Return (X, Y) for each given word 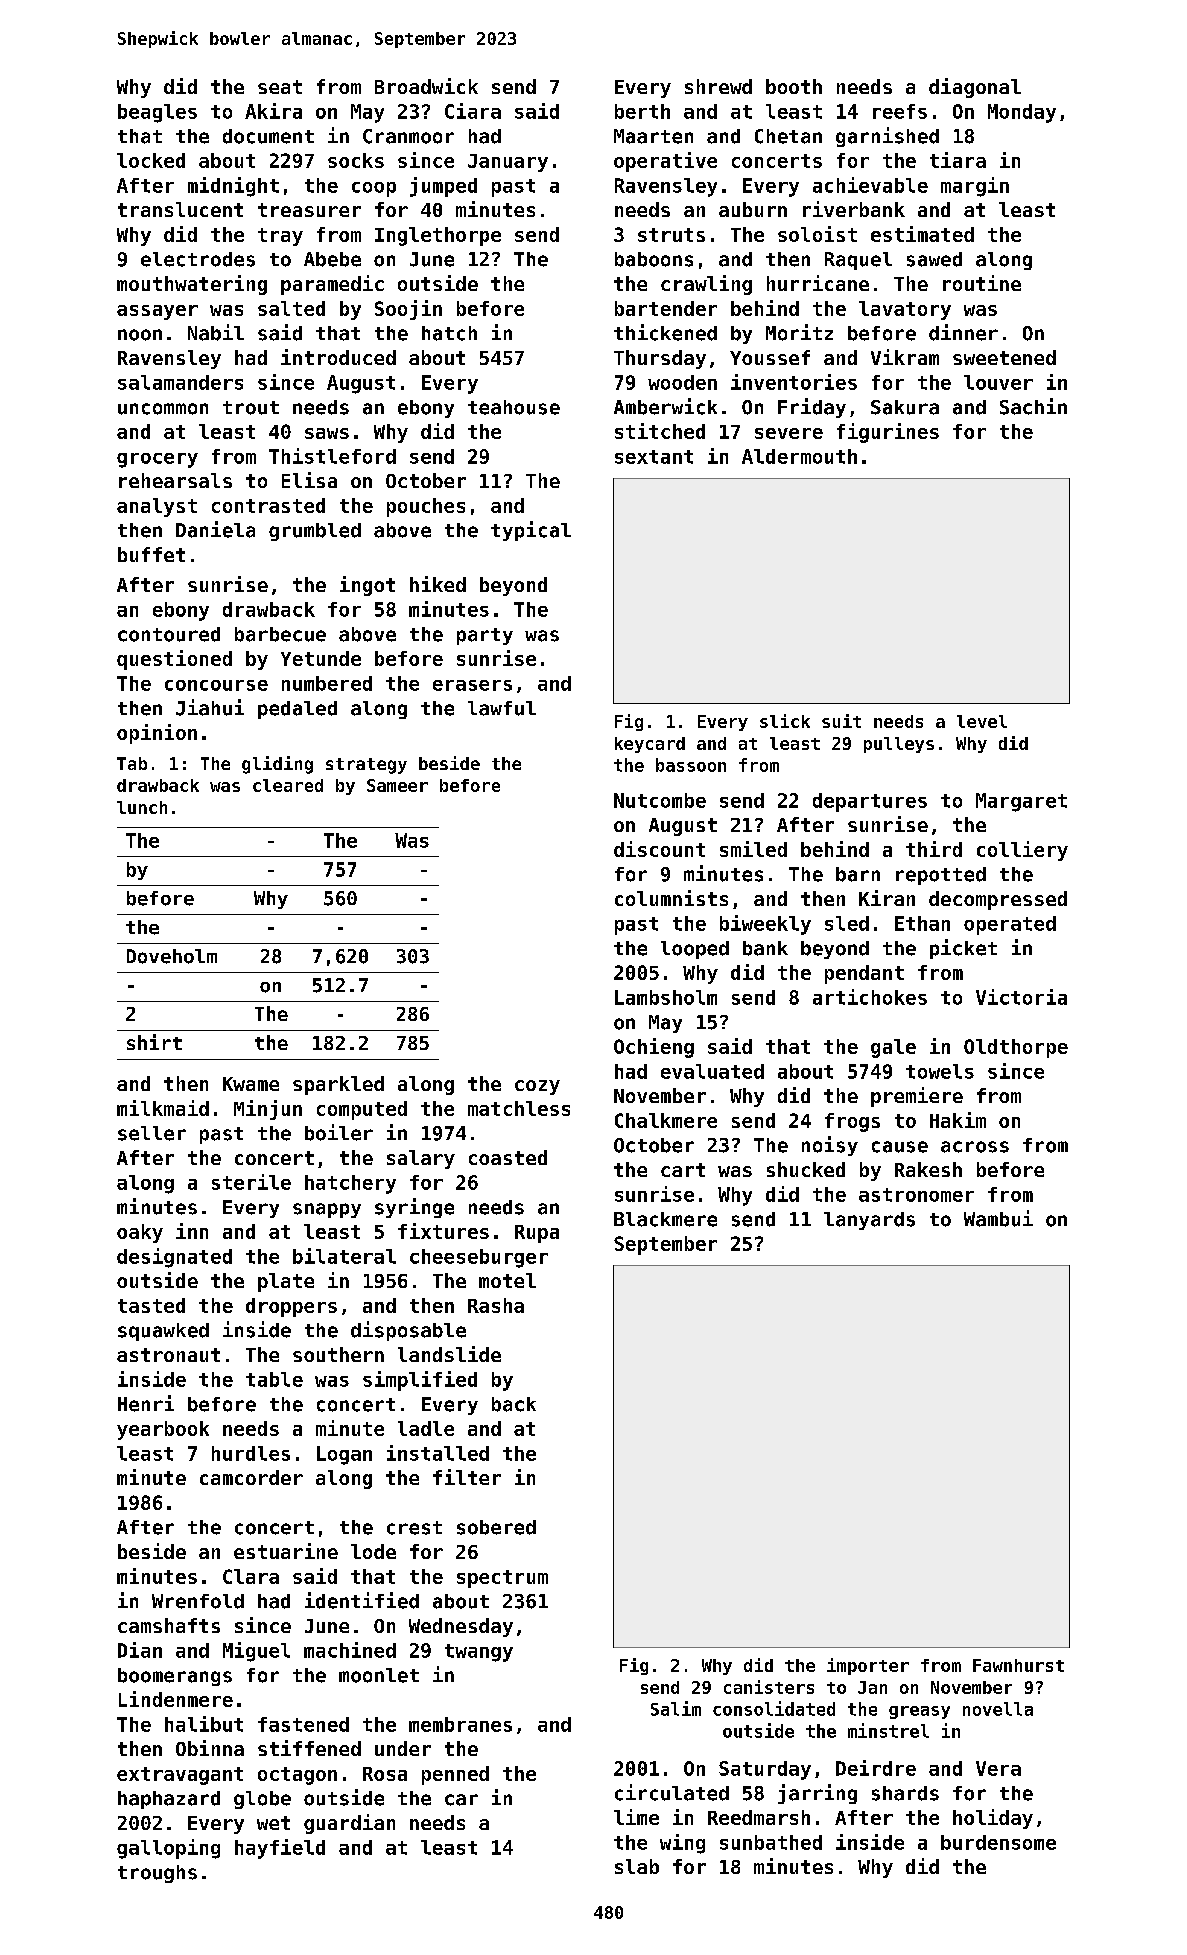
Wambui (998, 1218)
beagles (157, 113)
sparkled (338, 1085)
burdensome (998, 1842)
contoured (169, 634)
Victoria (1021, 997)
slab (637, 1866)
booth (794, 86)
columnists (671, 898)
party (485, 636)
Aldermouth (799, 456)
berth (642, 111)
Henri (146, 1403)
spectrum (502, 1579)
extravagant (180, 1776)
